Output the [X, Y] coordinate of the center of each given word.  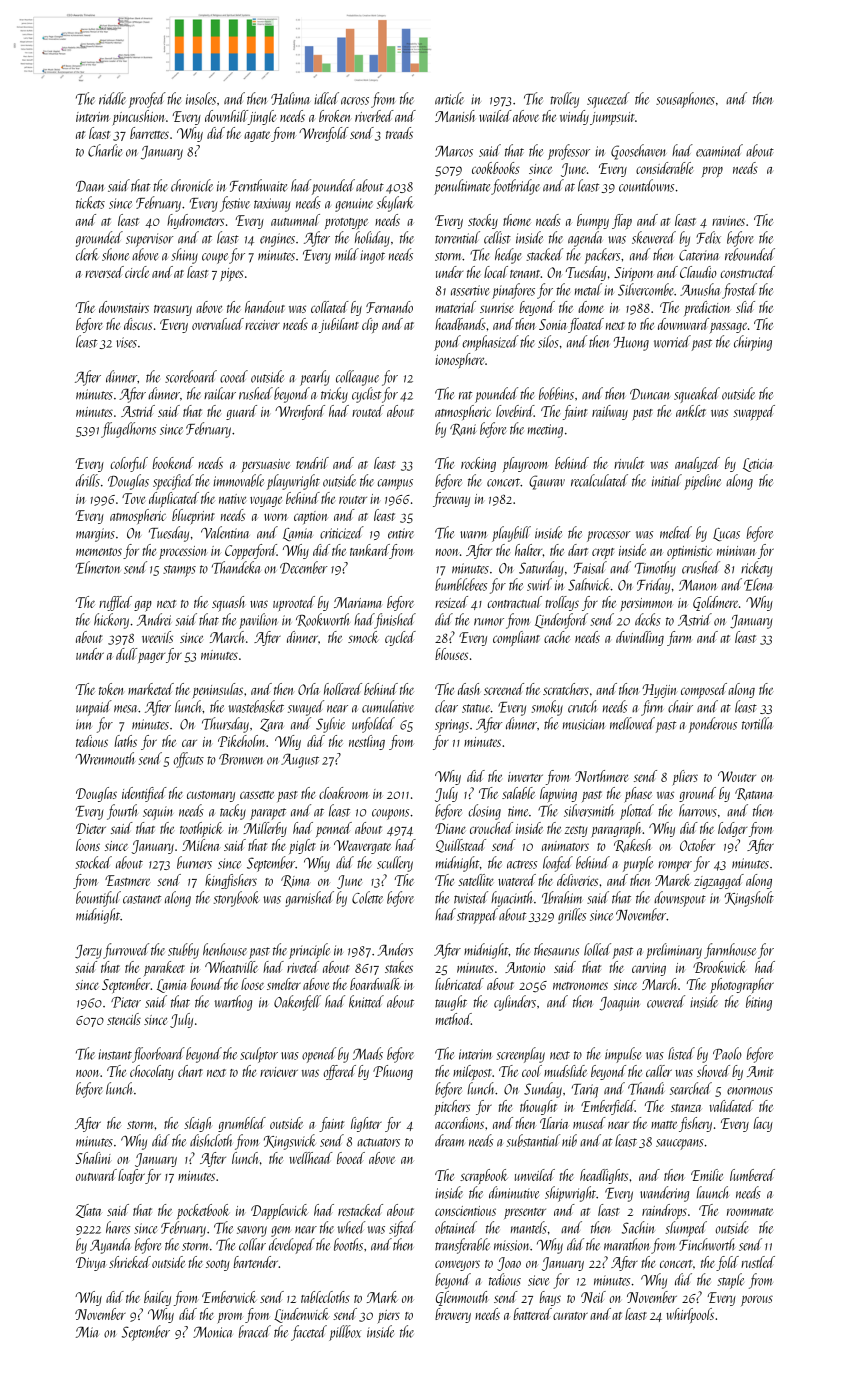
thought [538, 1107]
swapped [754, 412]
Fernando [389, 307]
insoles [201, 98]
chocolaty [152, 1072]
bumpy [593, 221]
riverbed [374, 116]
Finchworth [707, 1244]
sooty [218, 1265]
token [111, 689]
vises [126, 342]
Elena [758, 584]
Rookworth [323, 620]
